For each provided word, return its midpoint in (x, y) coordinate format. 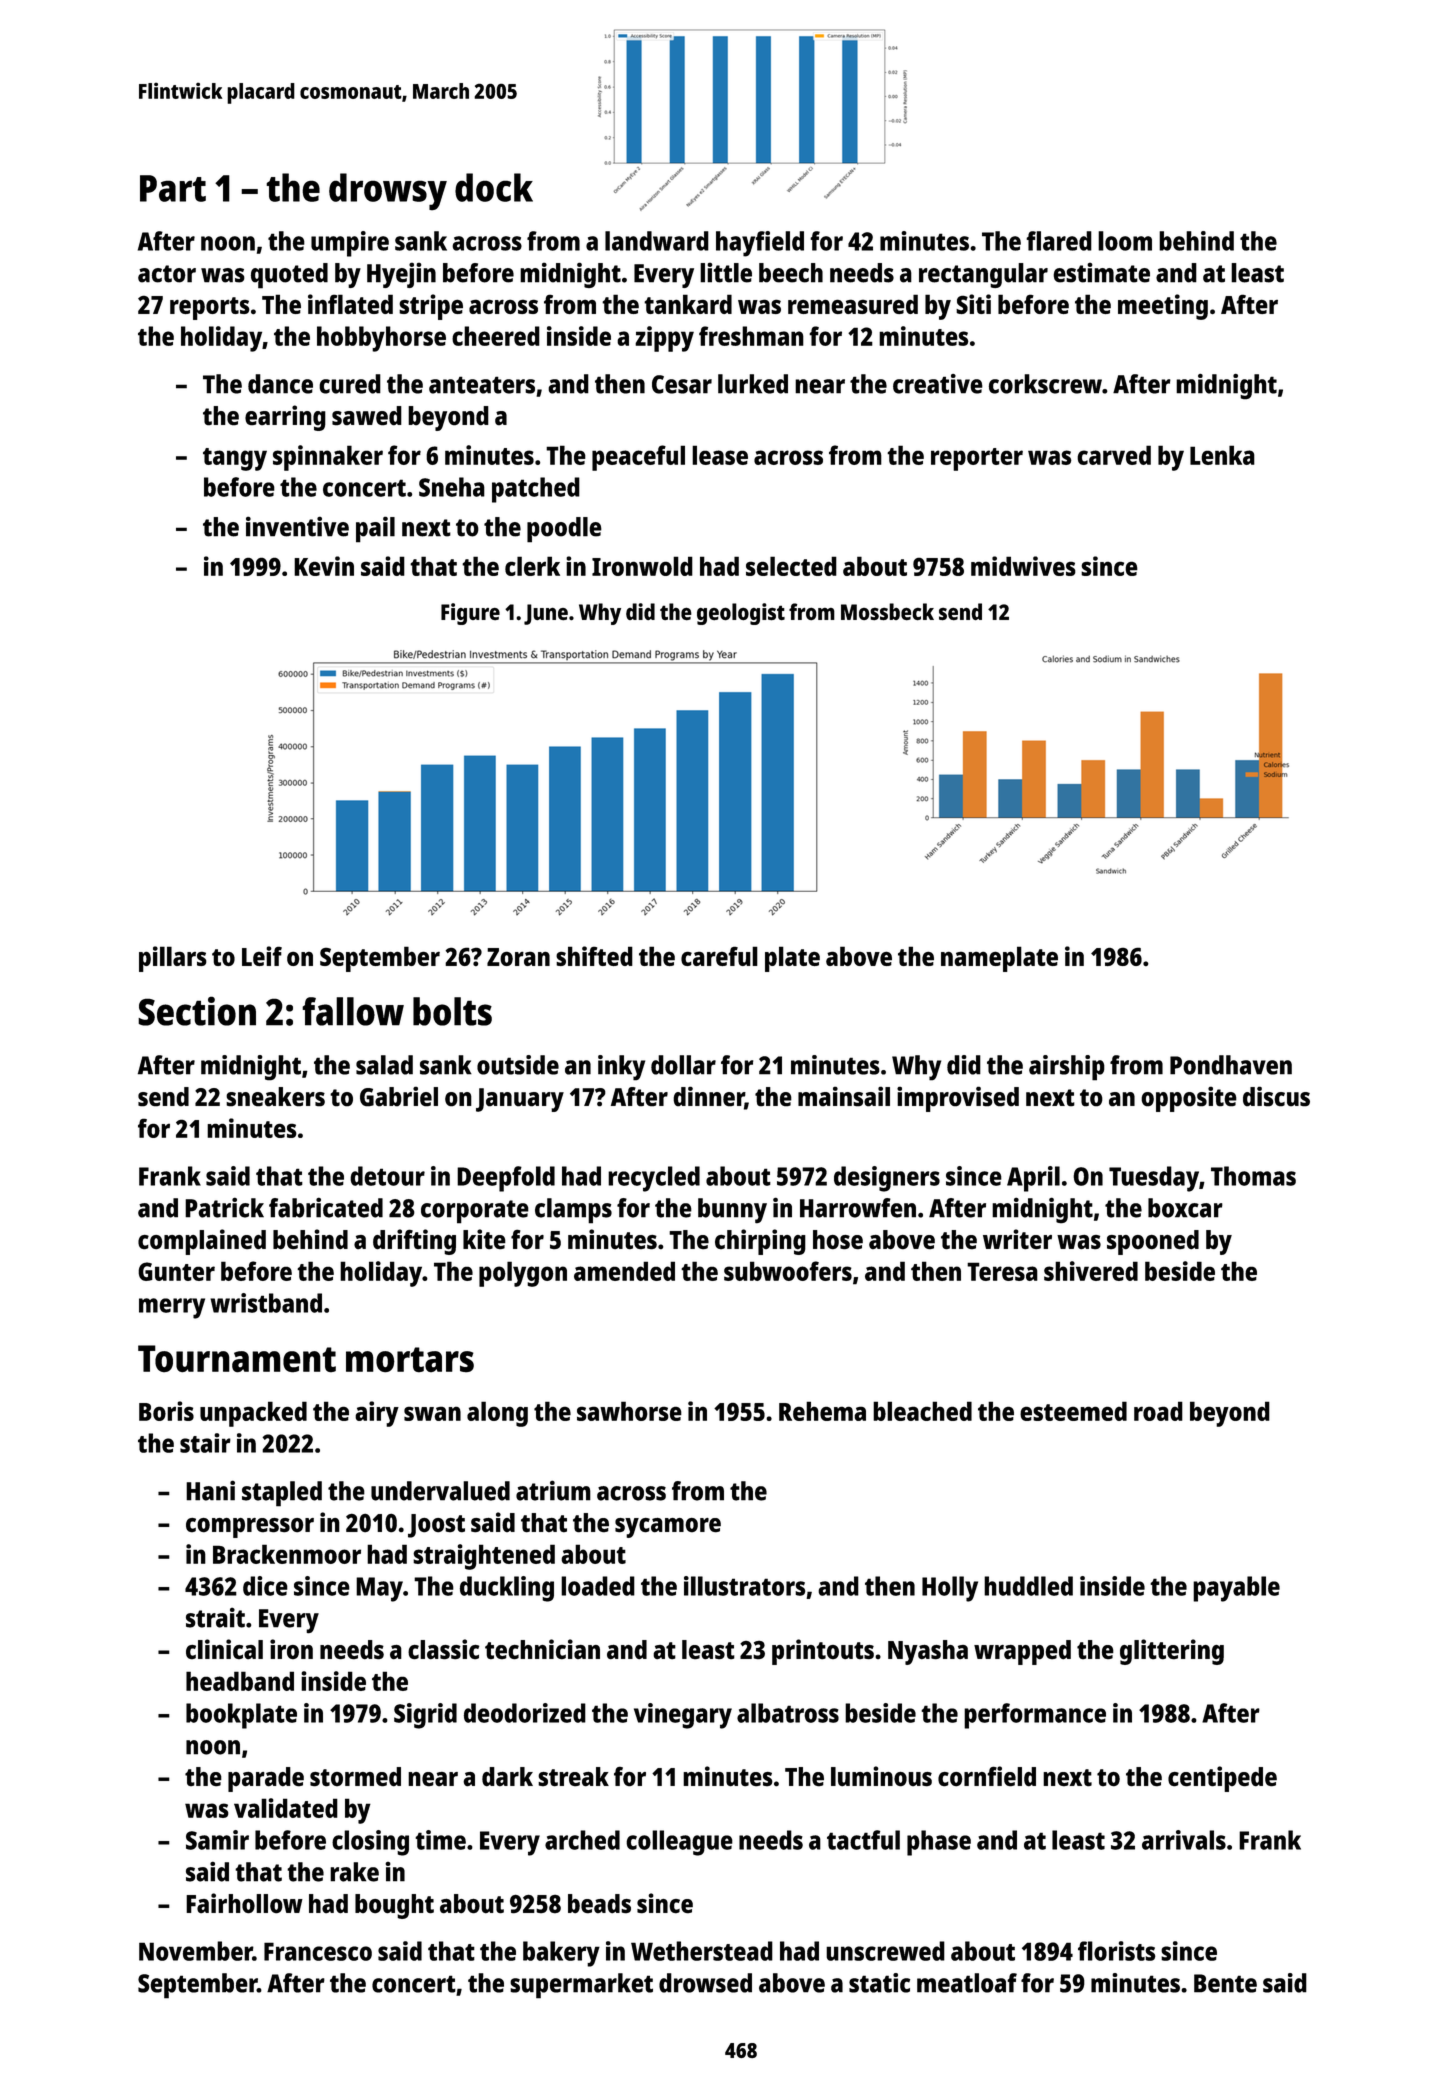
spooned (1153, 1242)
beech (791, 273)
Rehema (822, 1411)
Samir (217, 1840)
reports (210, 308)
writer (1017, 1239)
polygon (523, 1274)
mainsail (844, 1096)
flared (1059, 241)
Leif (262, 956)
